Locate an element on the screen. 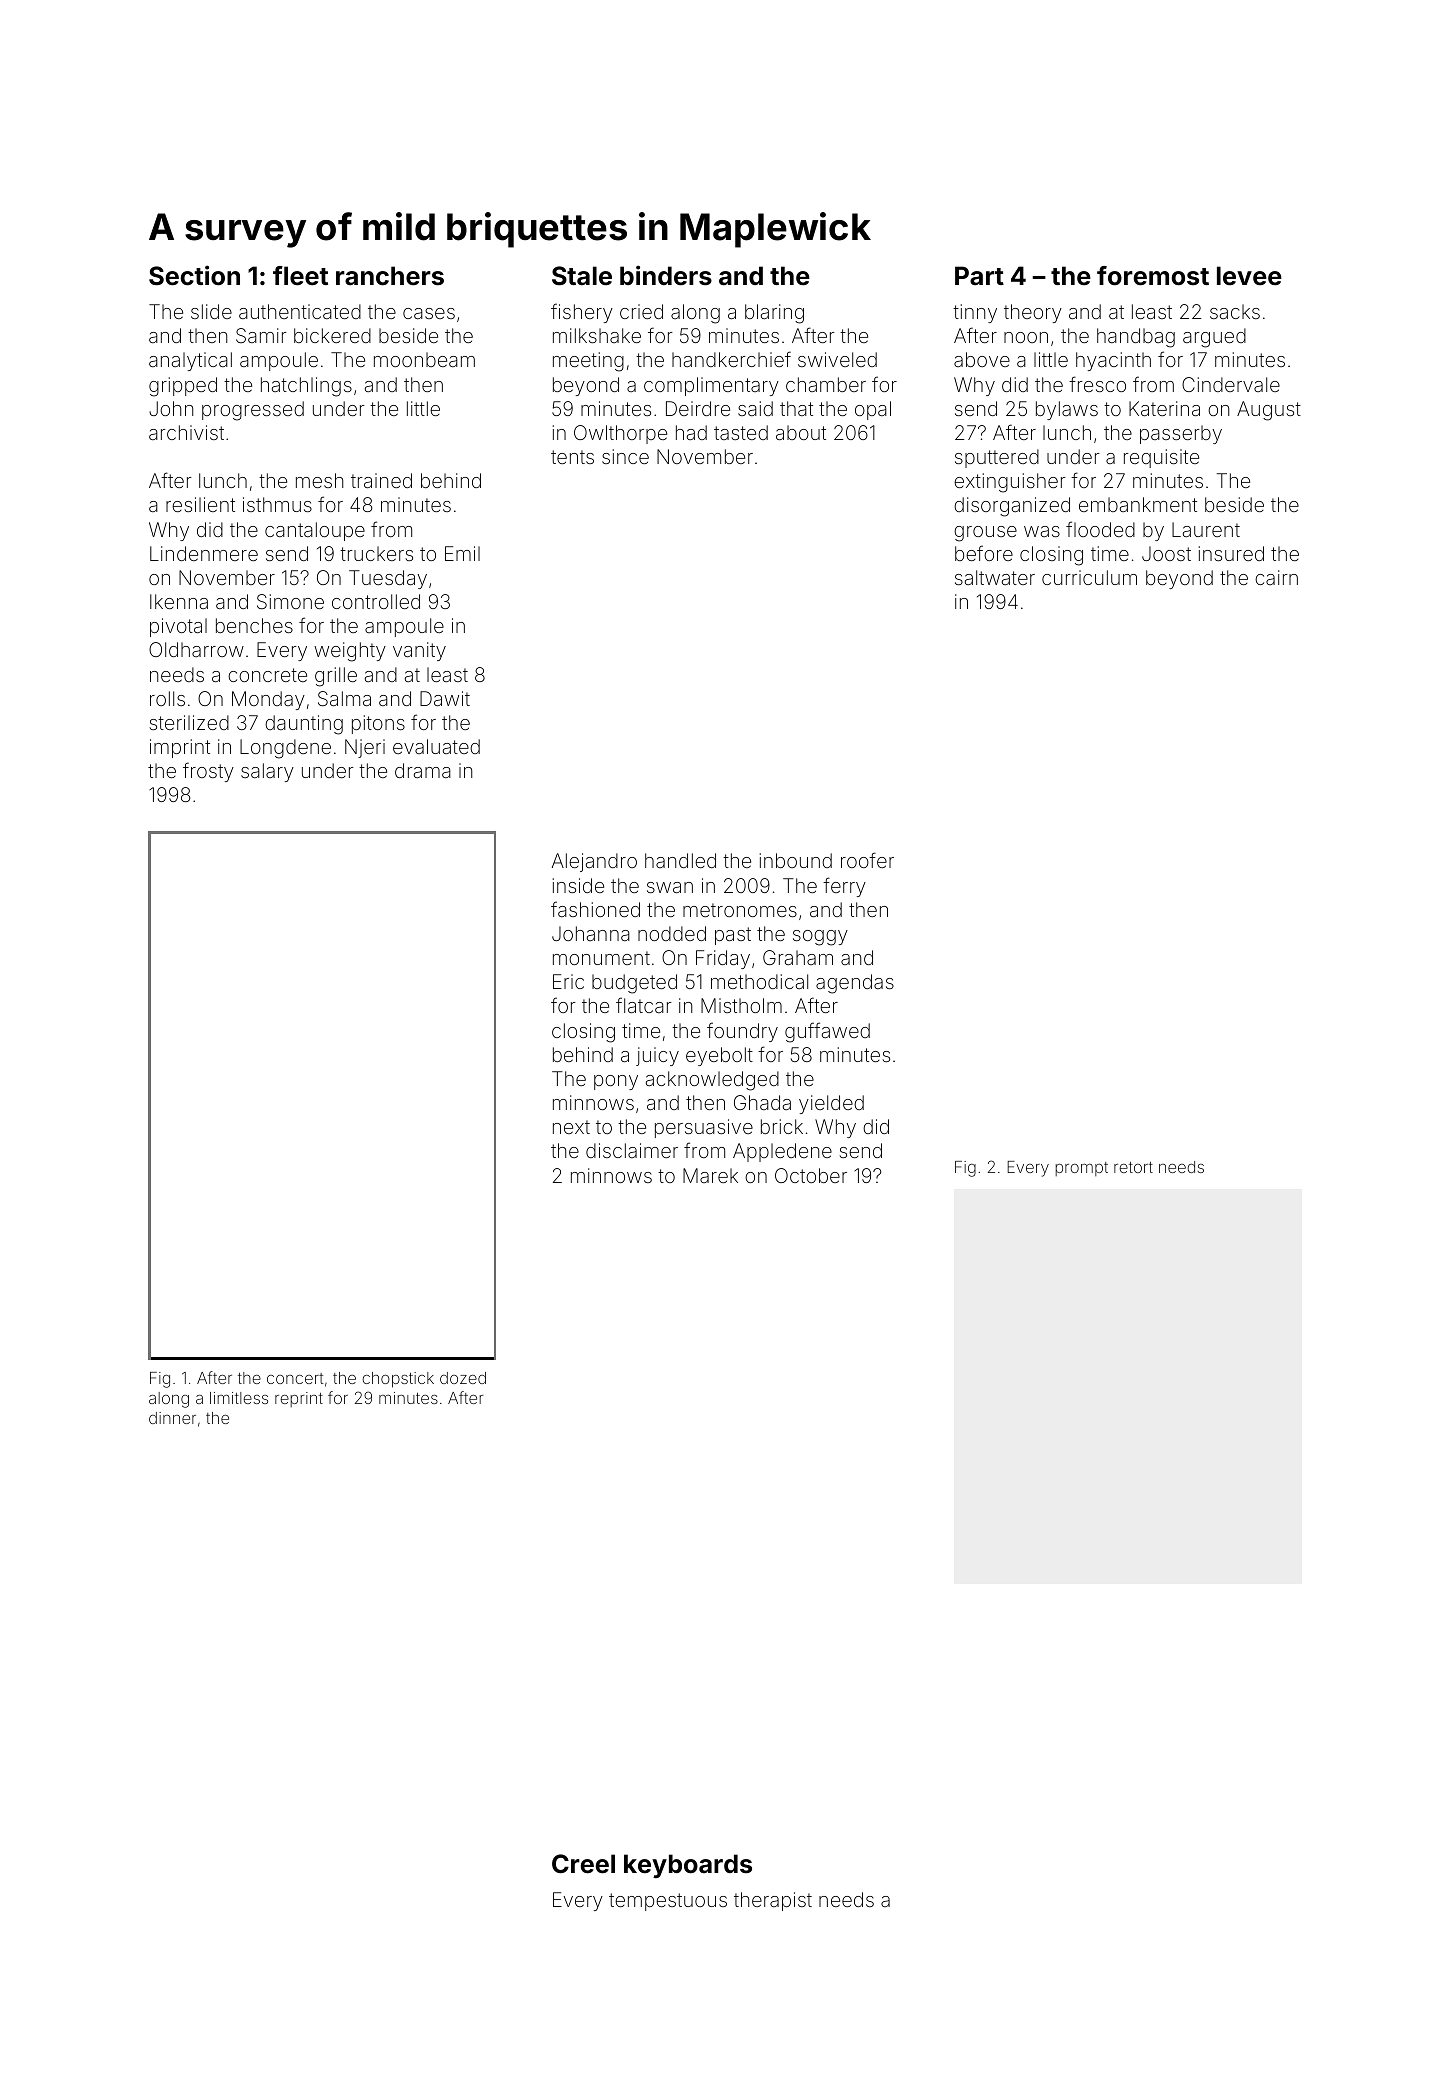 Image resolution: width=1450 pixels, height=2100 pixels. blaring is located at coordinates (774, 314).
